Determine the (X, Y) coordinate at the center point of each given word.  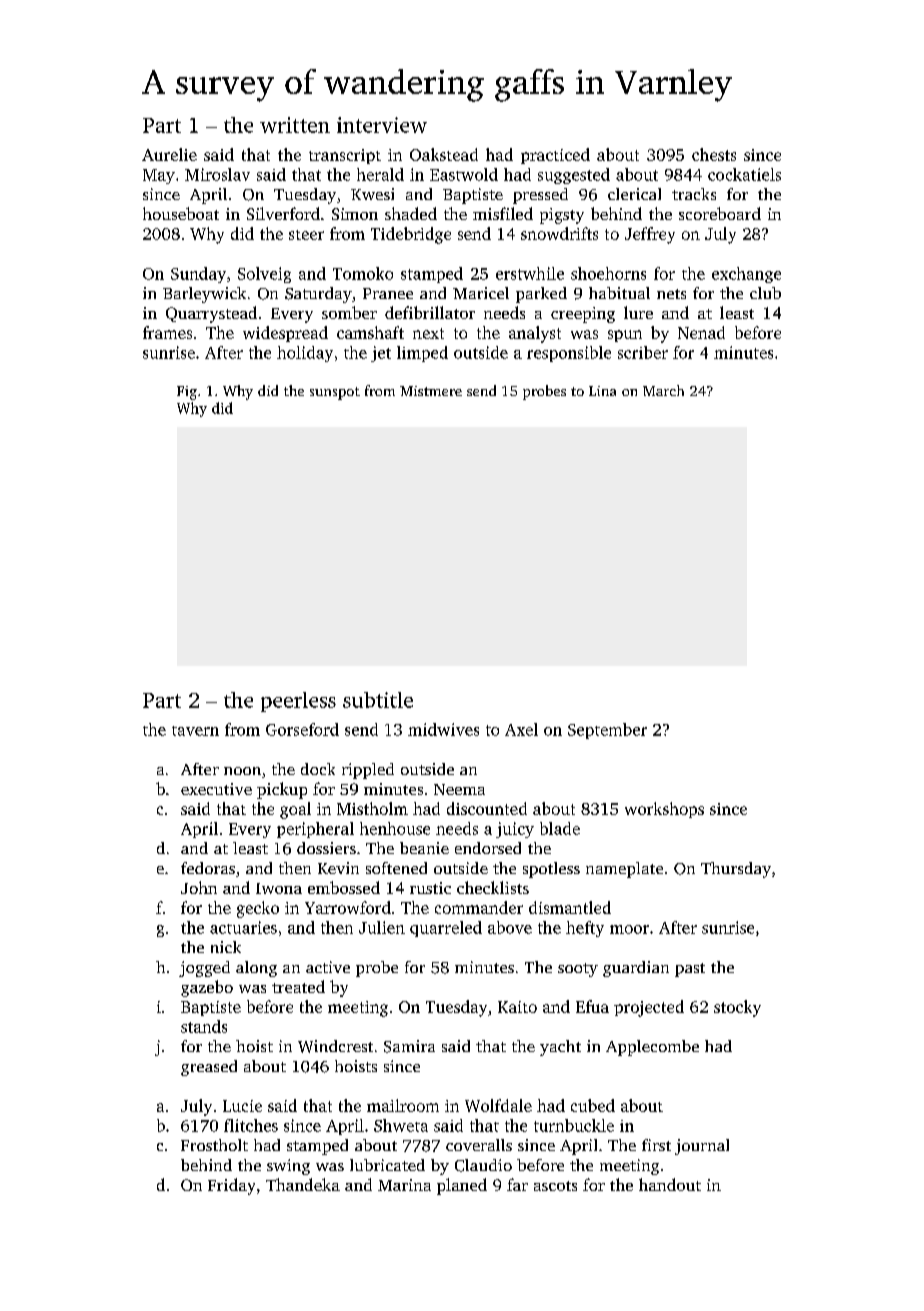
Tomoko (363, 273)
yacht (560, 1048)
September (607, 731)
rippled (368, 771)
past (690, 970)
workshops (664, 810)
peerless (298, 702)
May (159, 176)
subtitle (378, 700)
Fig (187, 393)
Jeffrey (650, 235)
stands (204, 1026)
